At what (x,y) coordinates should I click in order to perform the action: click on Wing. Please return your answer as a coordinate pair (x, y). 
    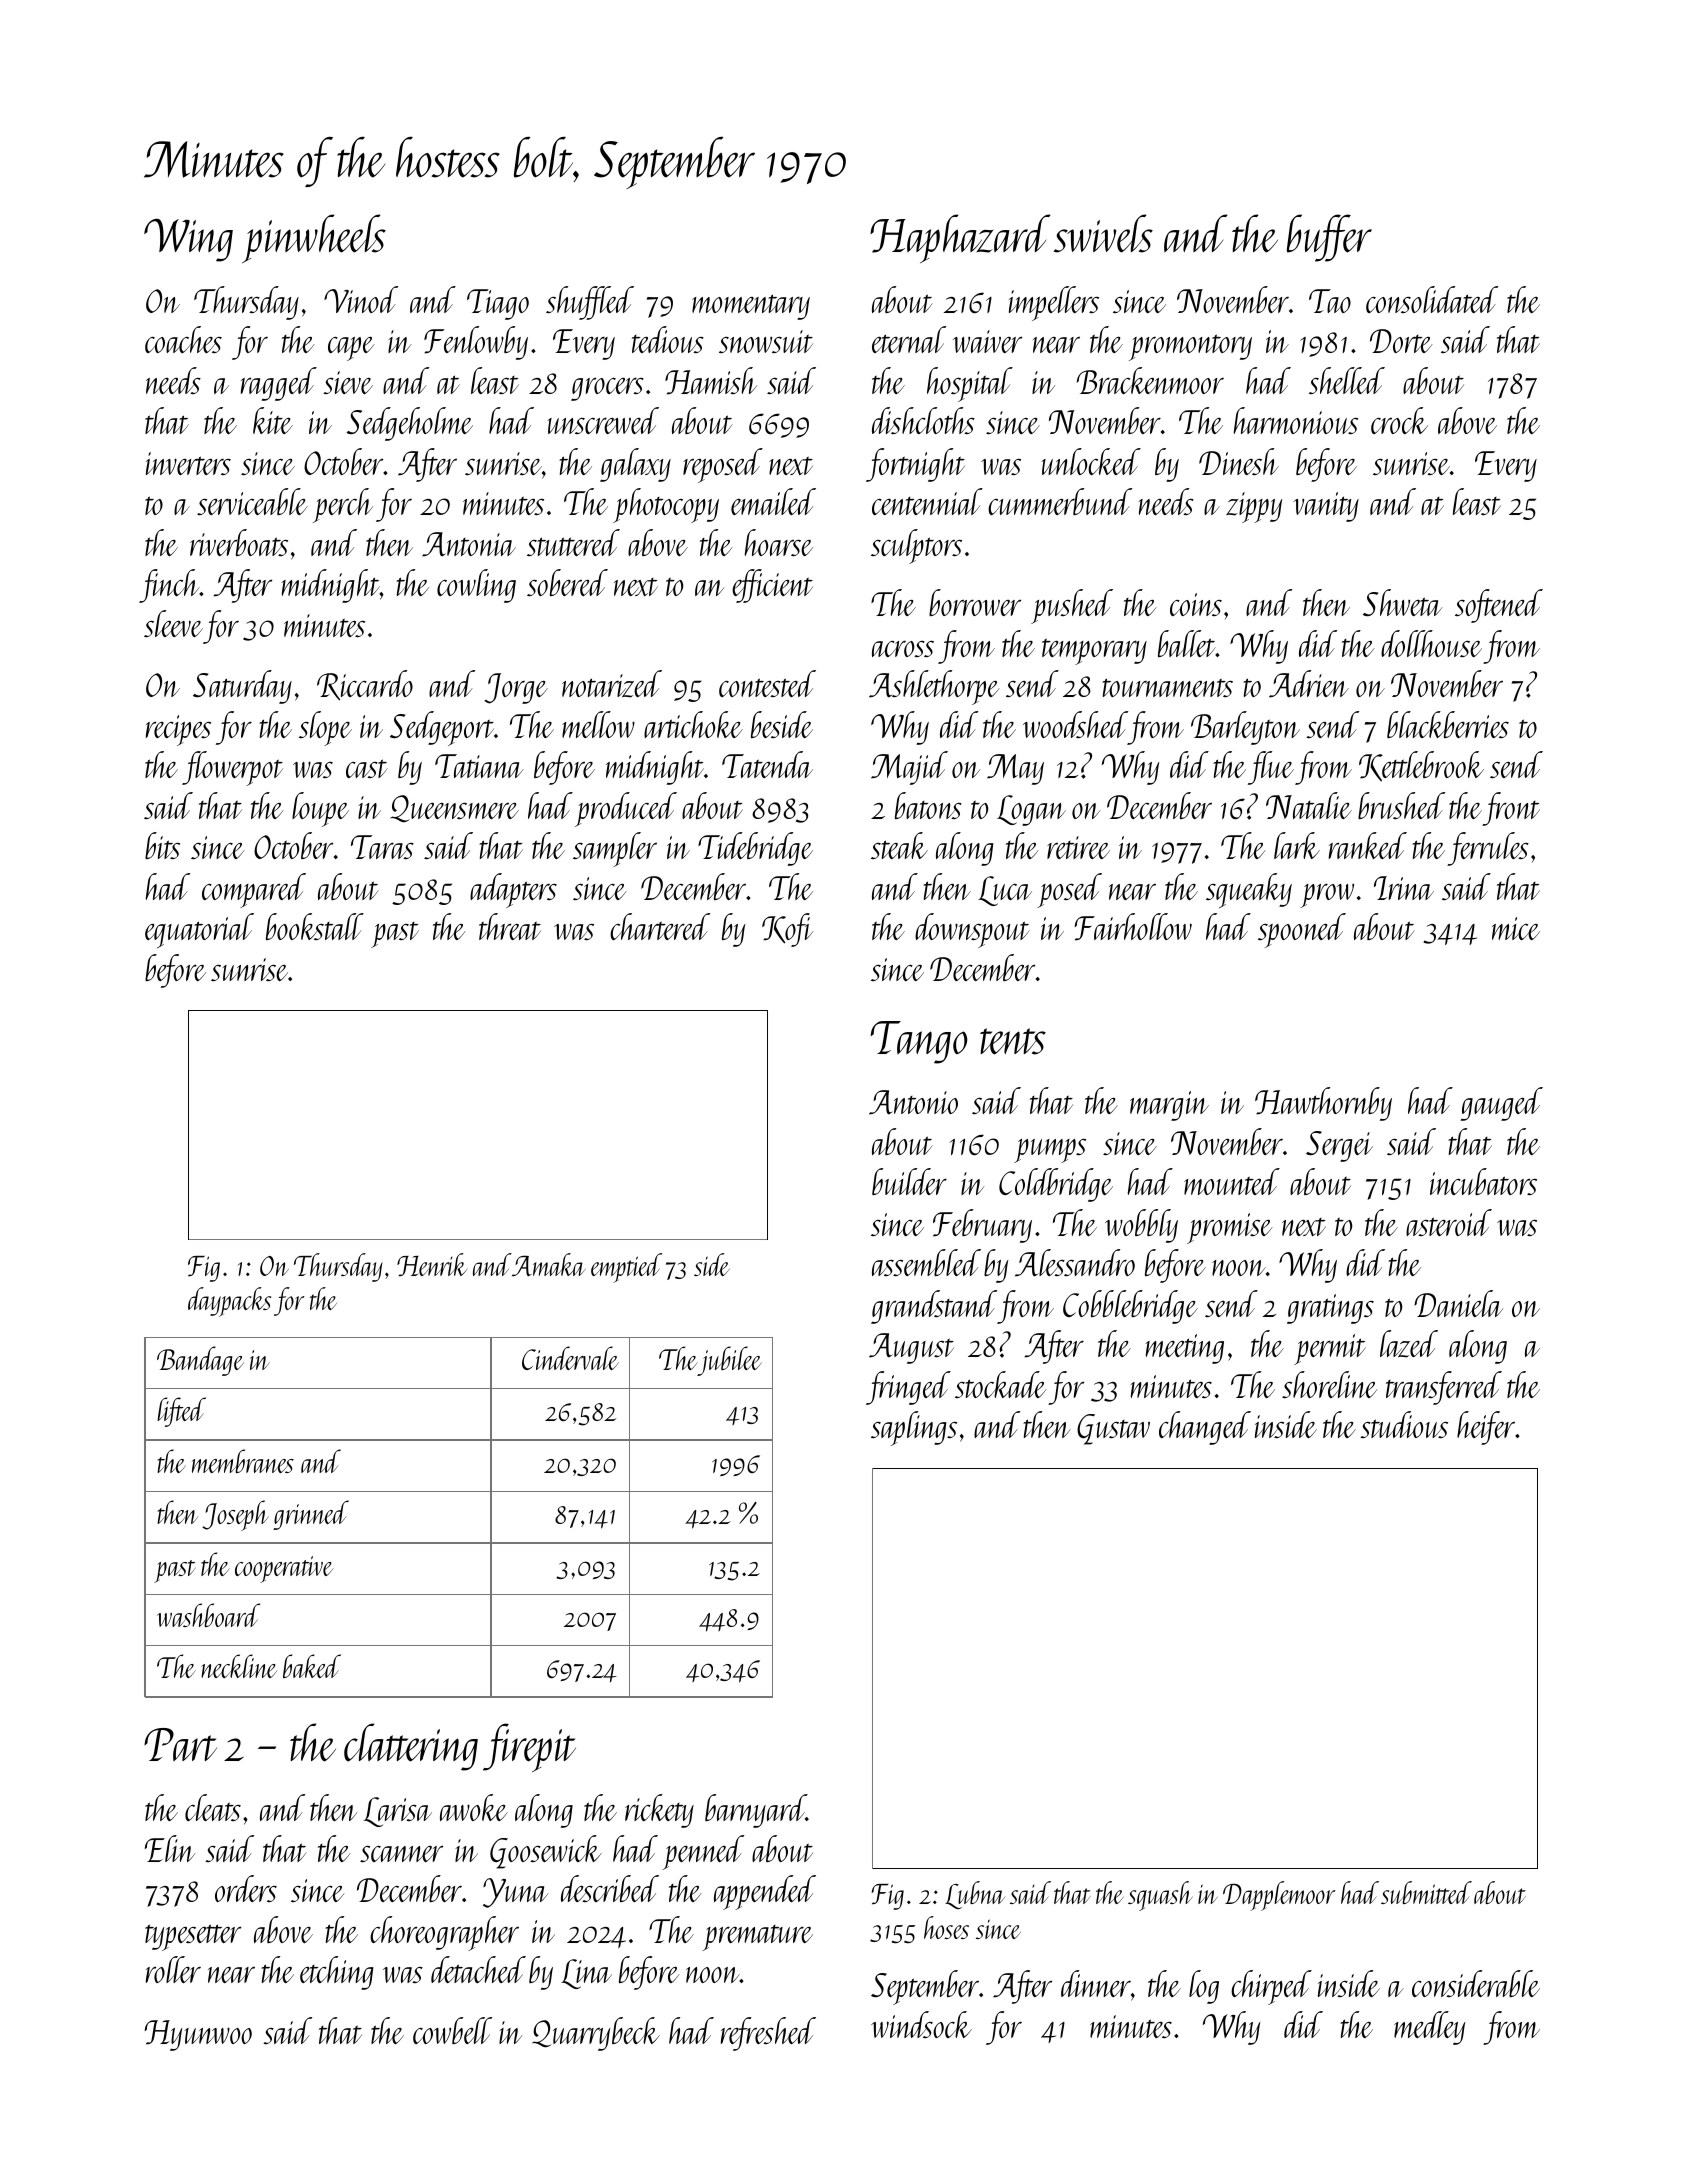
    Looking at the image, I should click on (188, 240).
